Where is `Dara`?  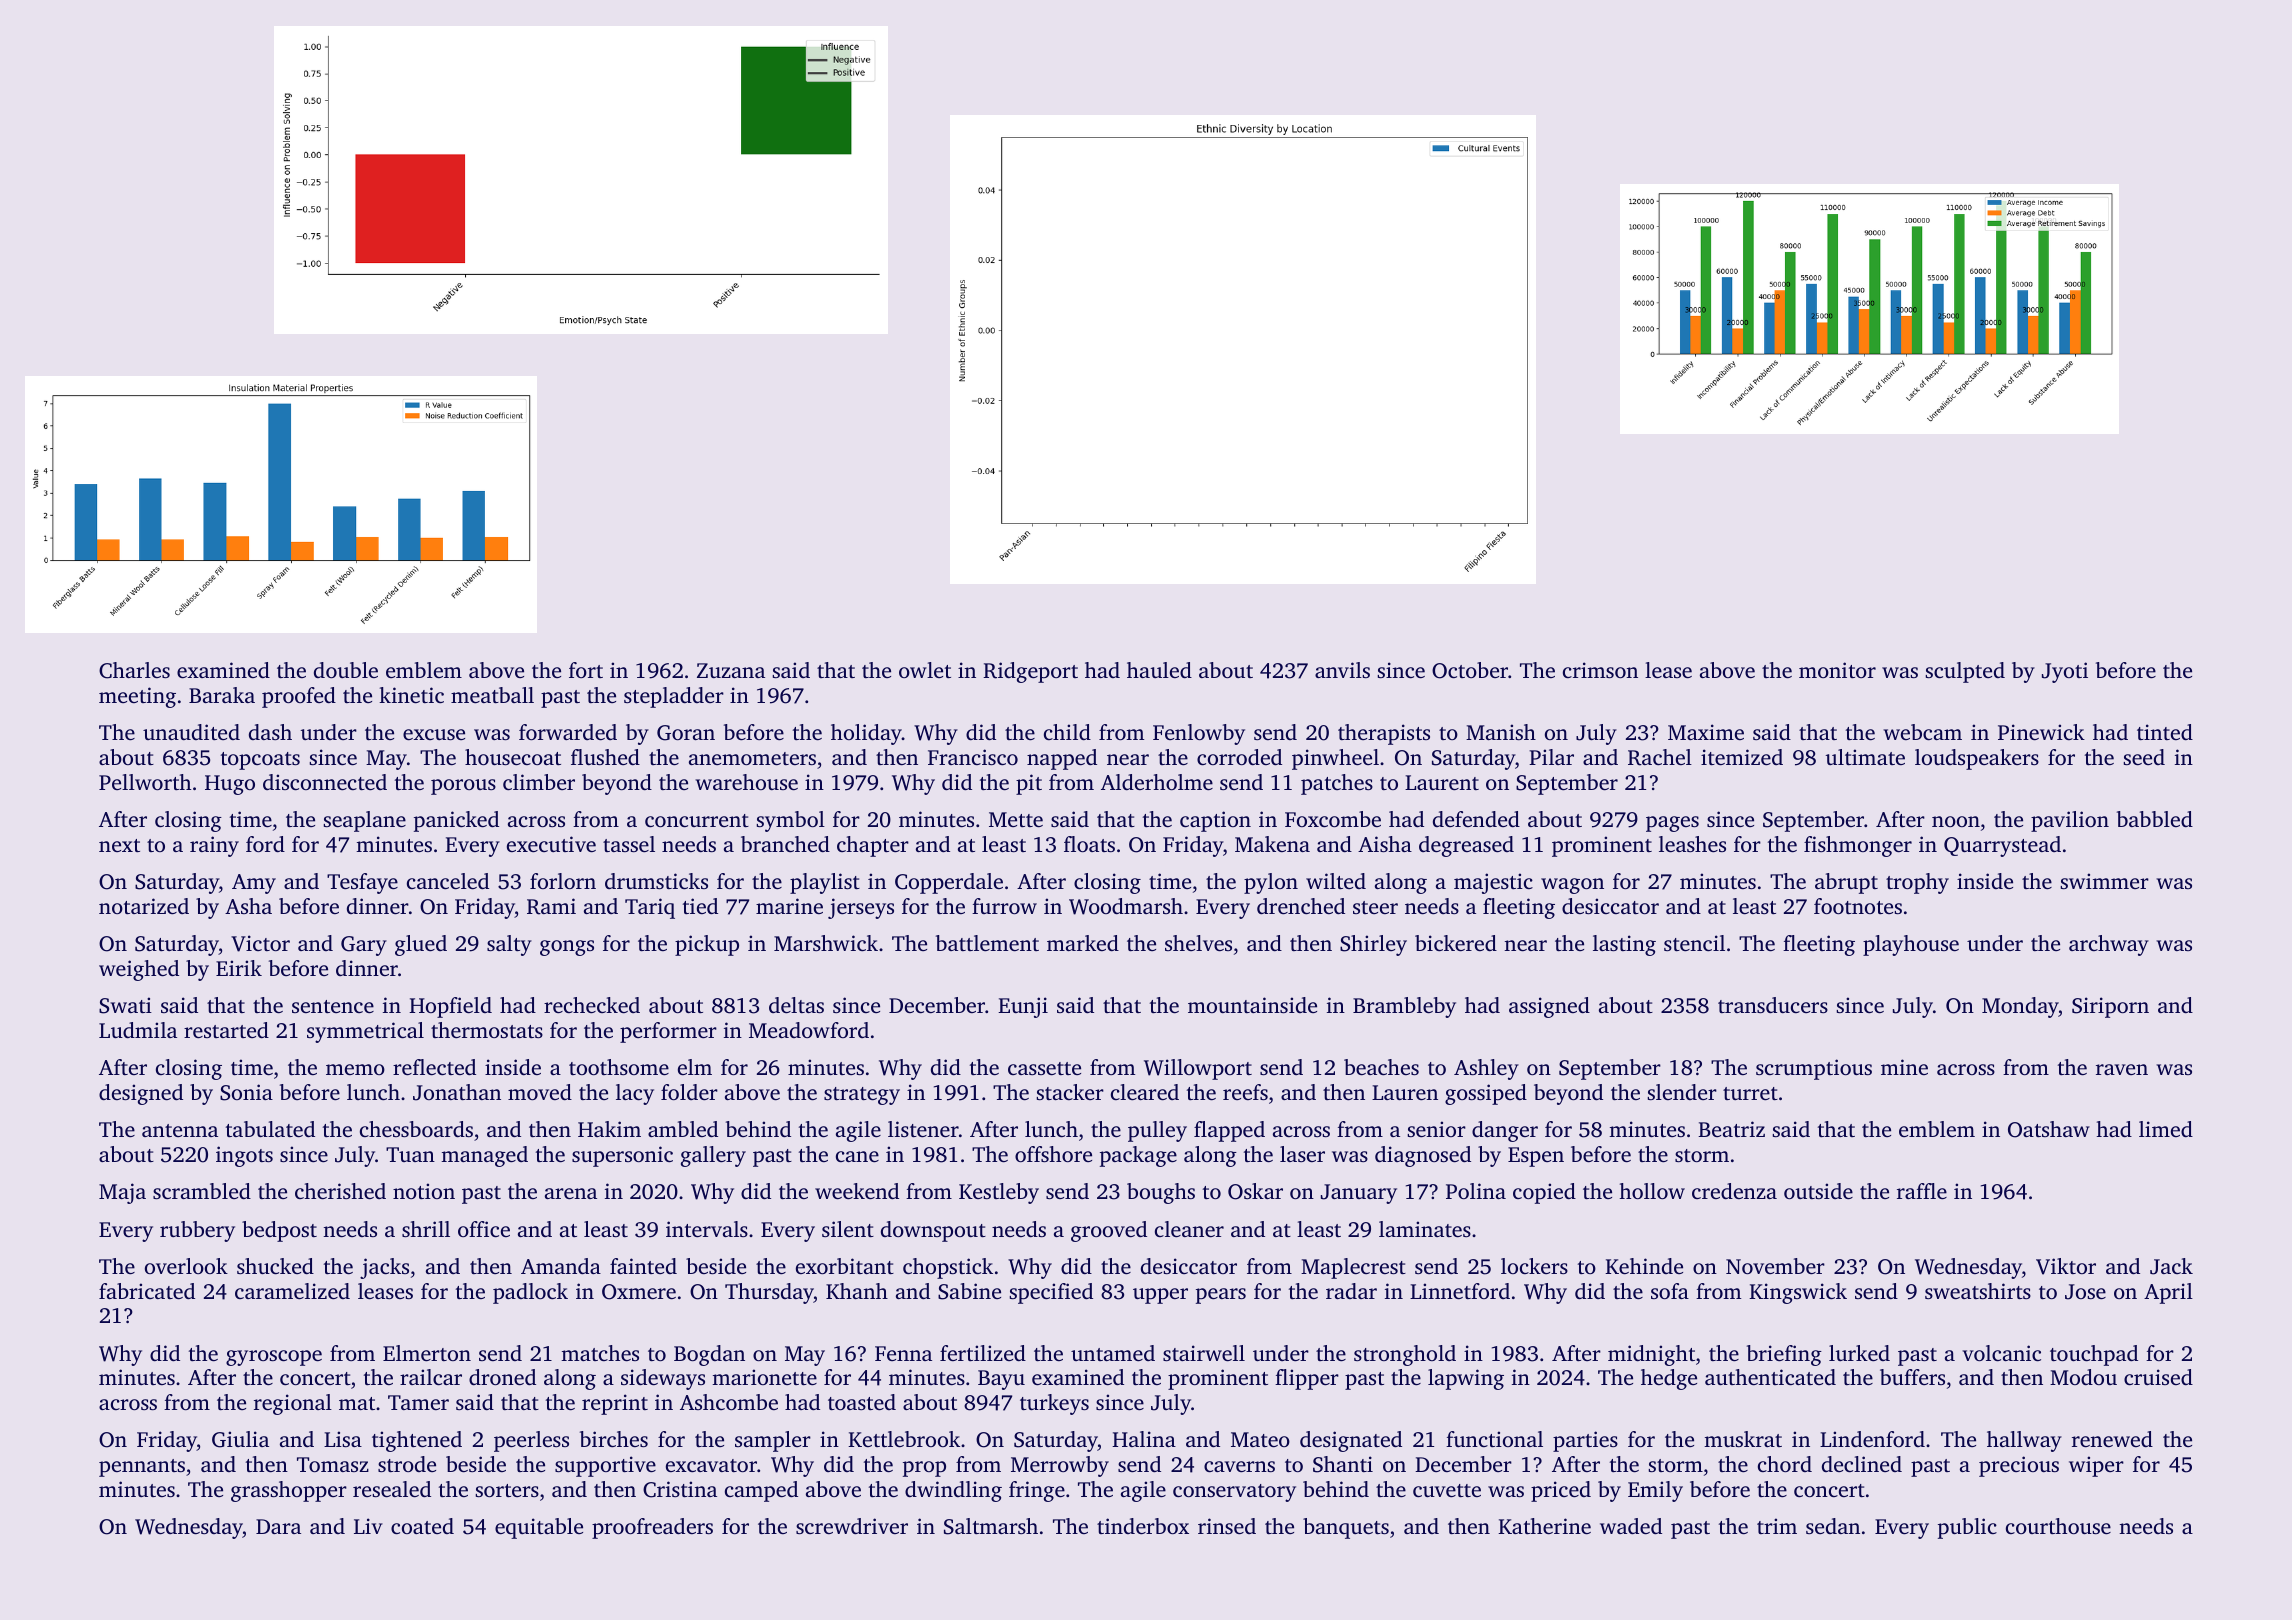 Dara is located at coordinates (278, 1526).
